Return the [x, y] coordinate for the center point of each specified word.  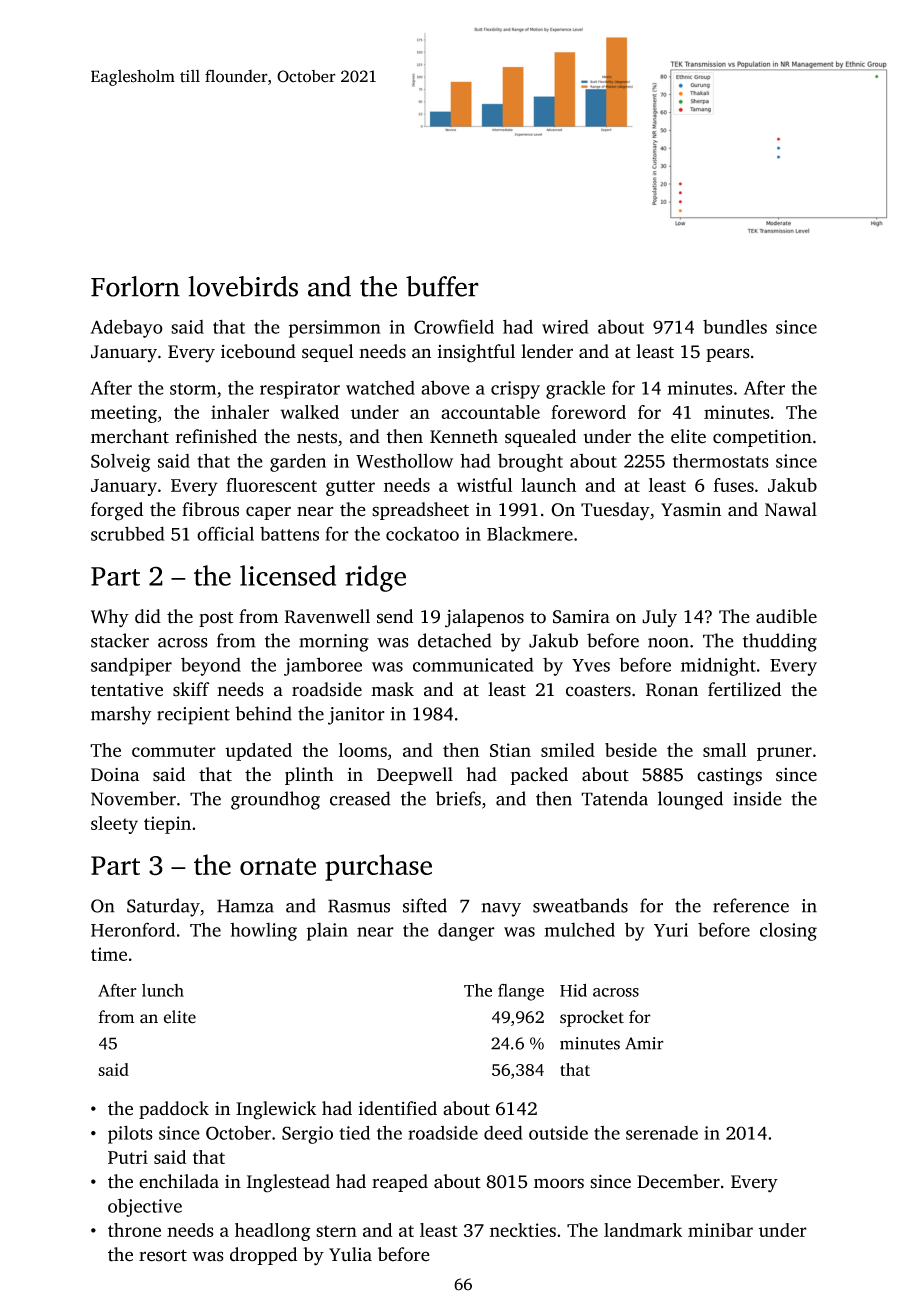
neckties [523, 1230]
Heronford [133, 929]
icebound [258, 351]
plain [327, 931]
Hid [573, 990]
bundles [735, 326]
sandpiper [131, 667]
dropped [263, 1256]
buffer [442, 286]
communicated [473, 664]
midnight [718, 666]
